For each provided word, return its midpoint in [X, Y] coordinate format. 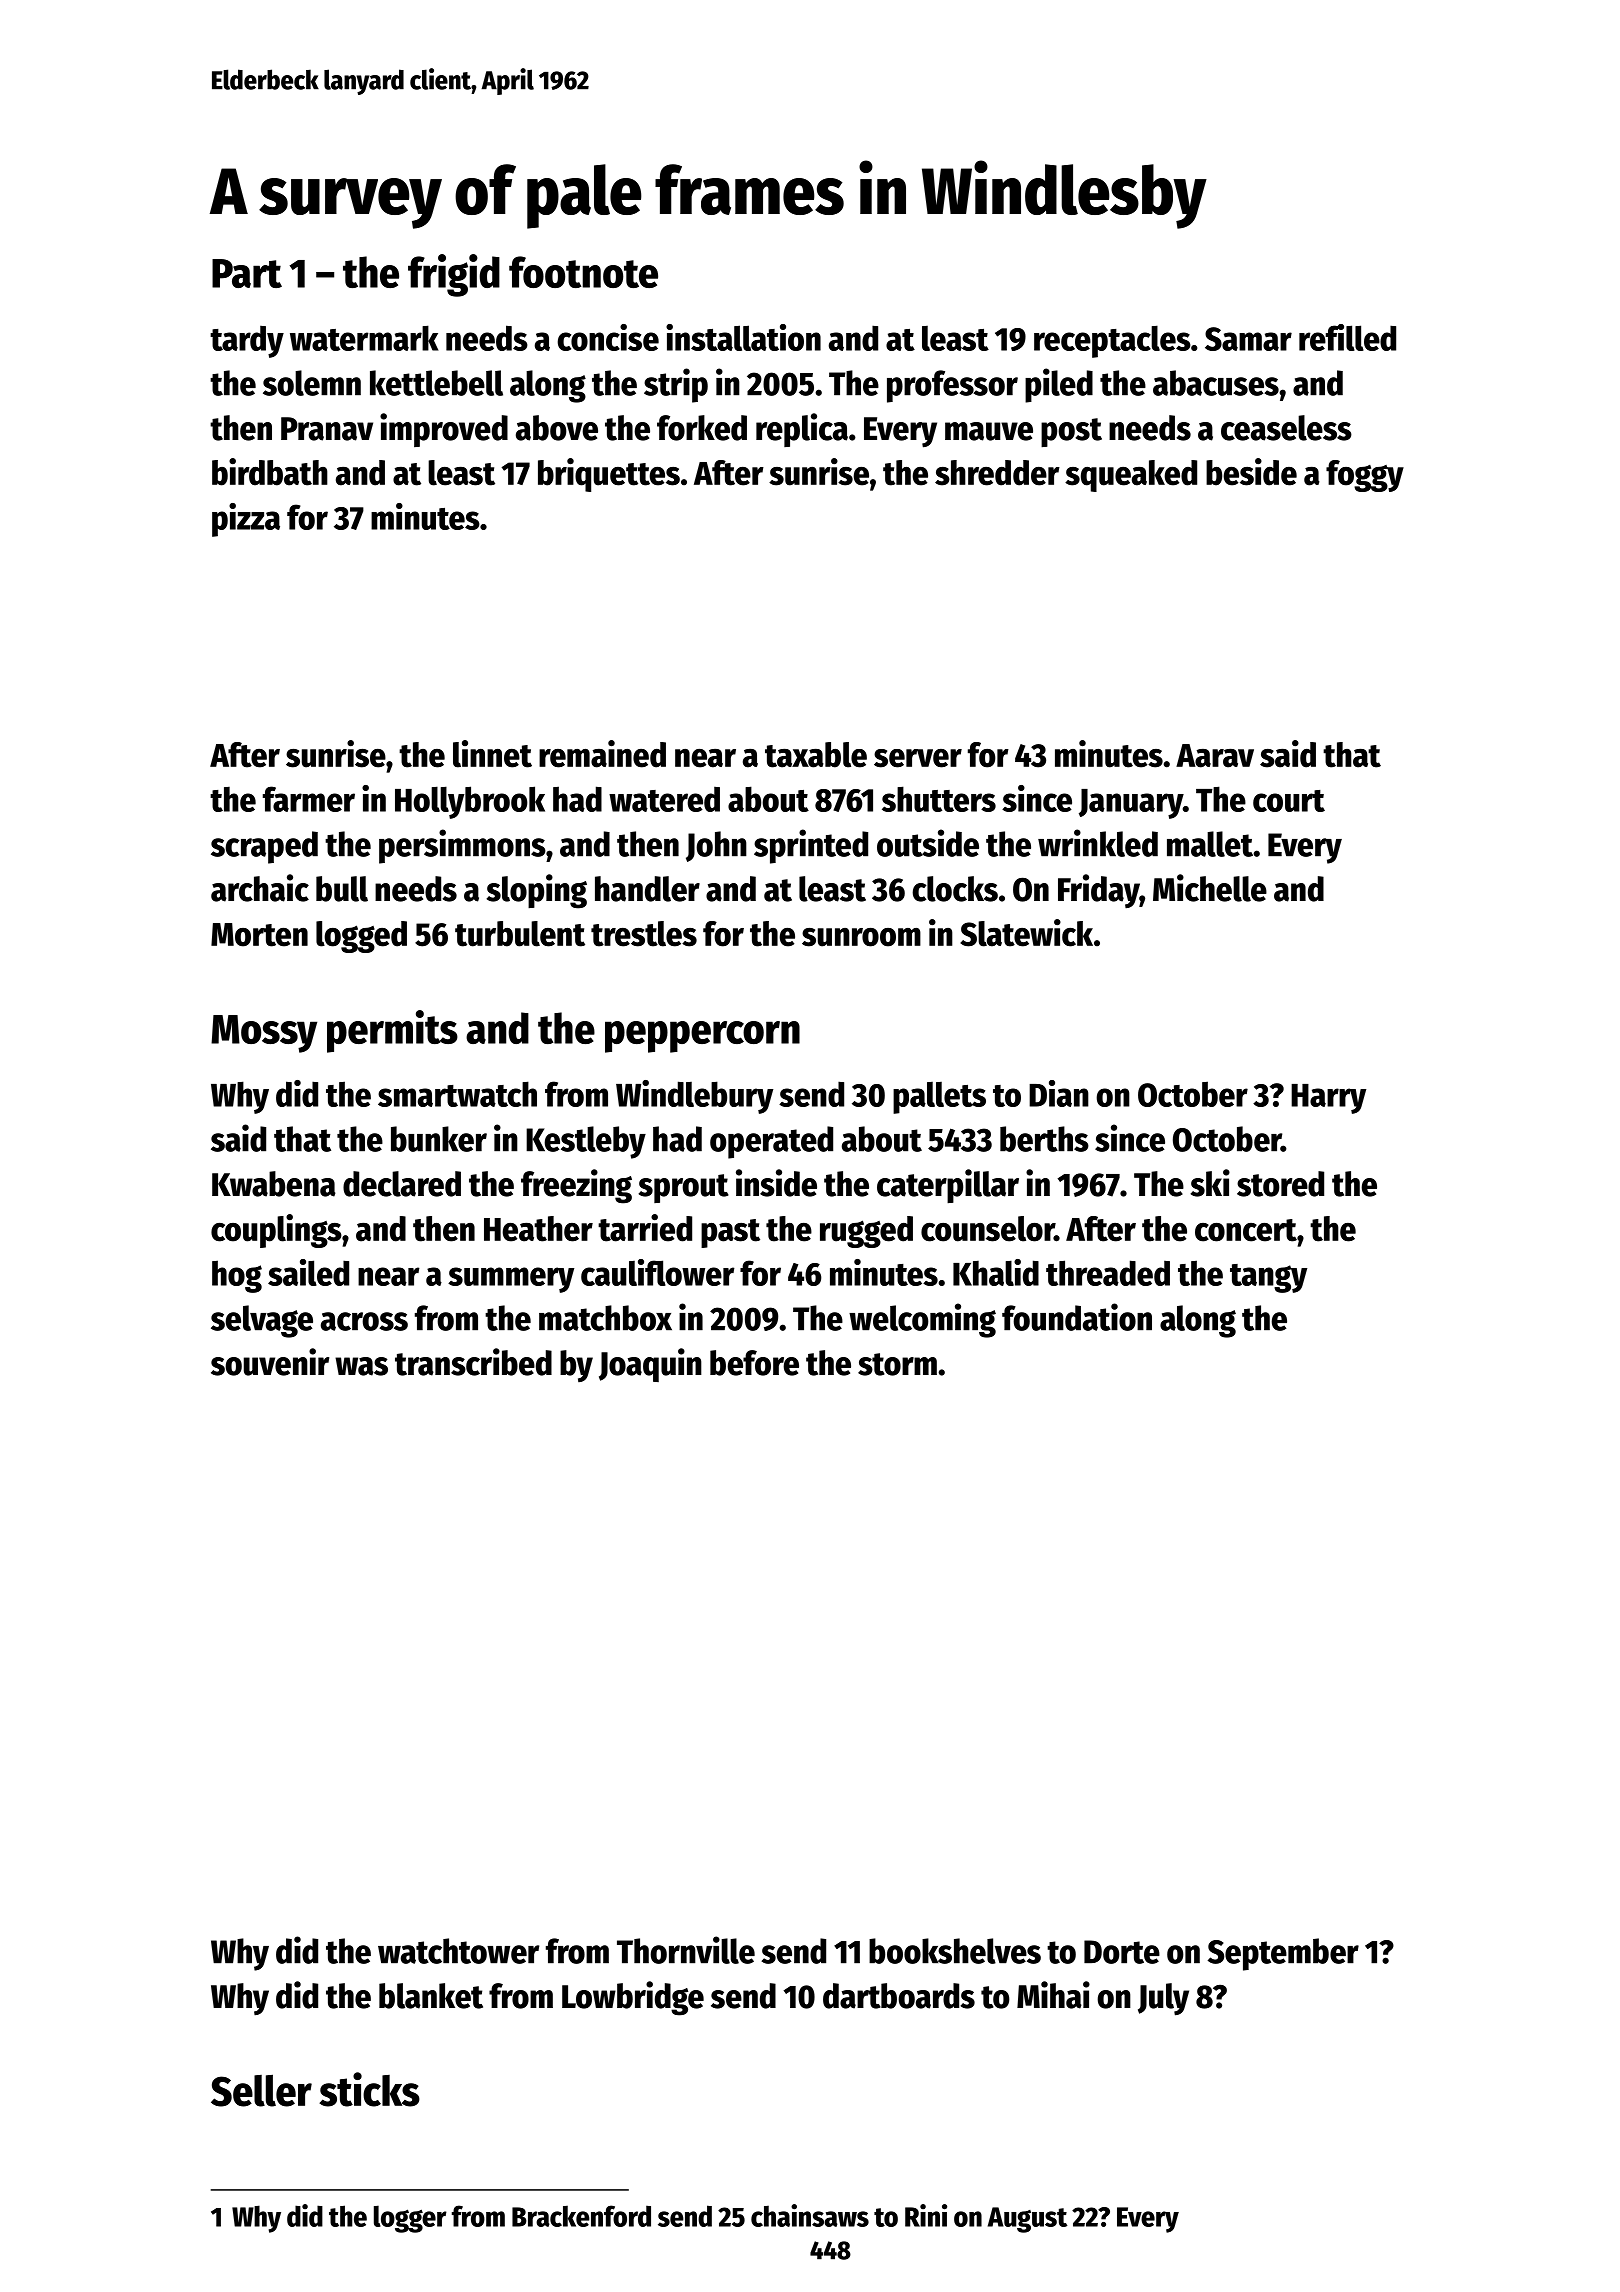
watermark [364, 338]
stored [1280, 1184]
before [754, 1363]
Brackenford [581, 2216]
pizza [246, 520]
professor [952, 386]
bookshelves [955, 1951]
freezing [576, 1186]
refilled [1347, 337]
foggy [1365, 476]
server [918, 758]
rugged [866, 1232]
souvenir [270, 1362]
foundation [1077, 1317]
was [361, 1366]
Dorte [1122, 1952]
